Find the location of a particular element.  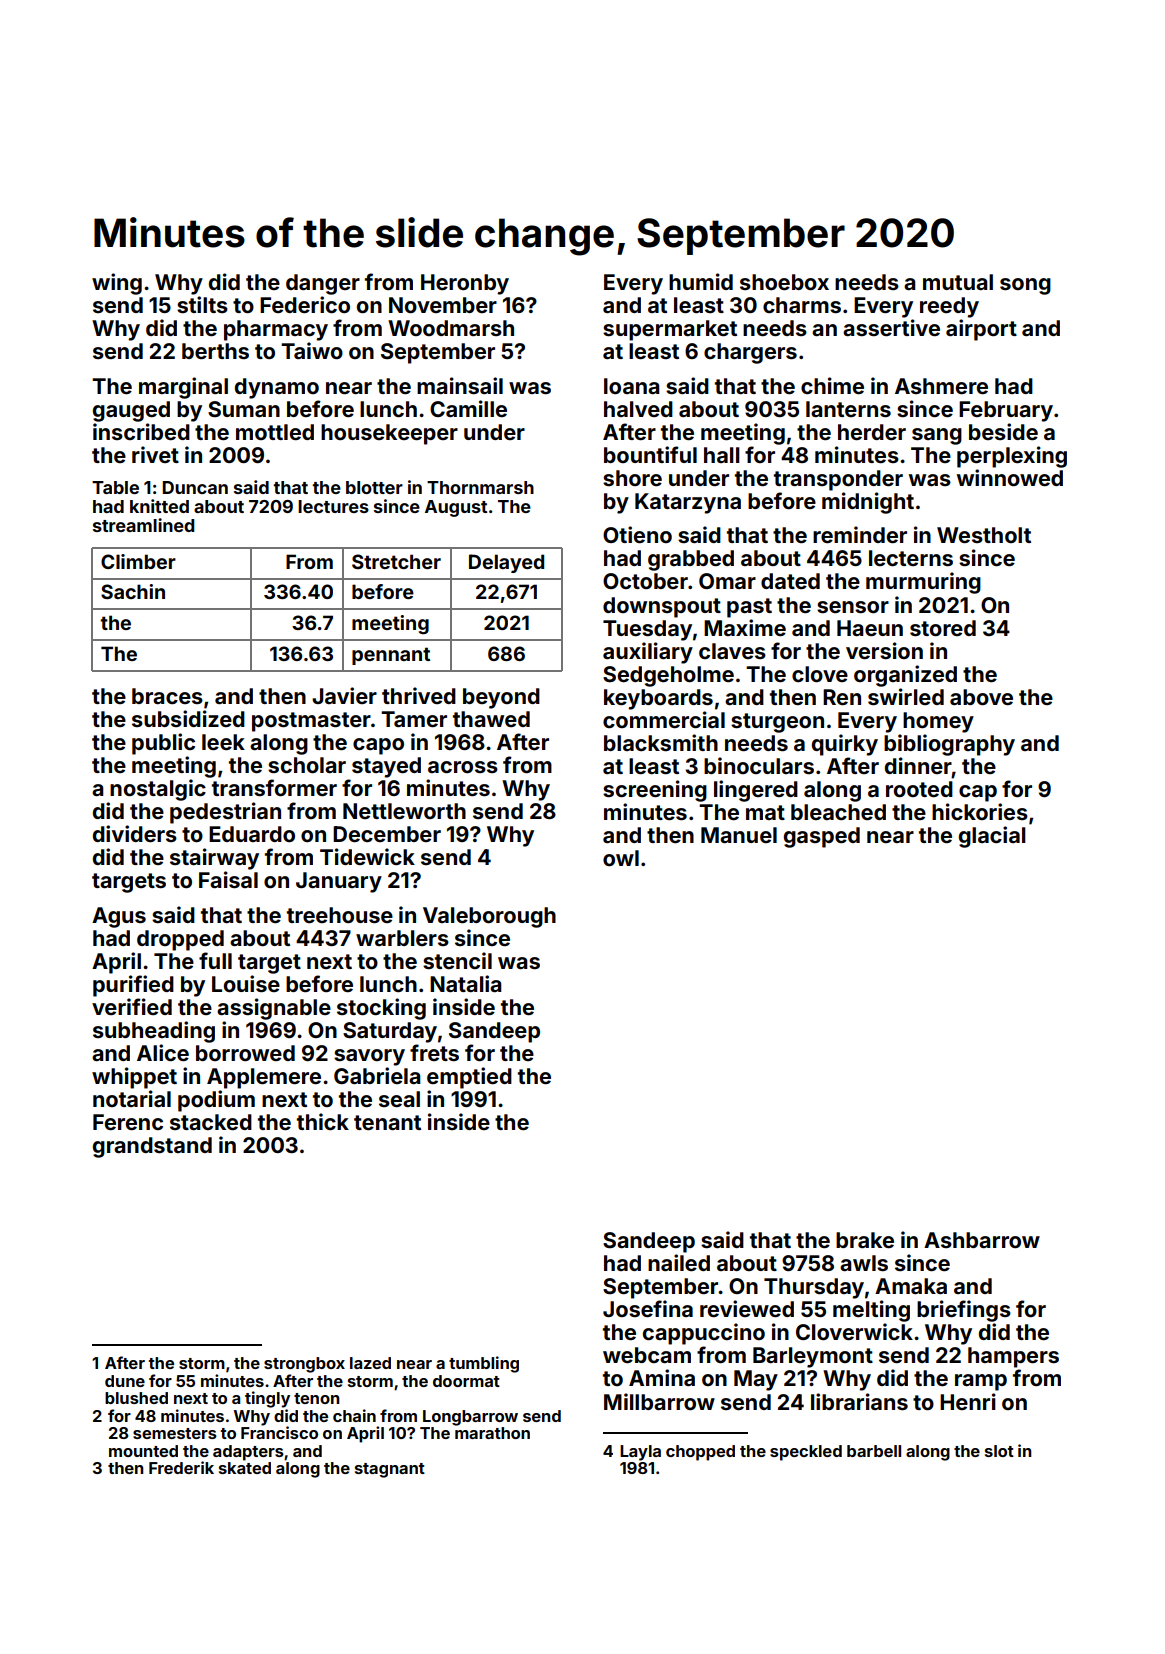

above is located at coordinates (981, 697).
